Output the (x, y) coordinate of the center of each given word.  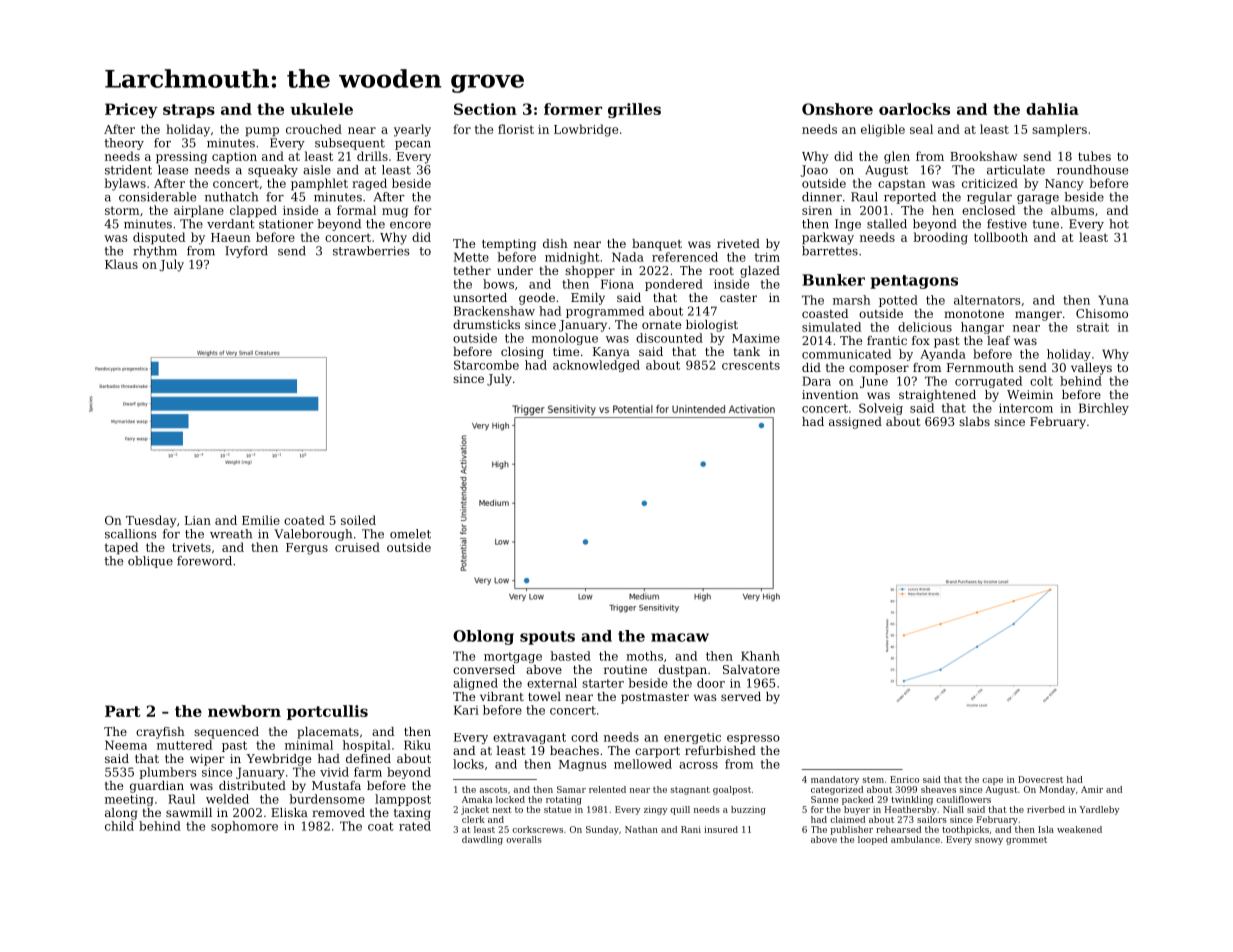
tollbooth (1001, 237)
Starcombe (486, 365)
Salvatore (751, 669)
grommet (1026, 841)
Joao (814, 171)
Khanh (760, 656)
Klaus (121, 264)
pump (262, 132)
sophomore (244, 827)
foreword (204, 561)
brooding (940, 238)
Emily (588, 299)
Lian (198, 520)
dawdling (482, 840)
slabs (974, 421)
